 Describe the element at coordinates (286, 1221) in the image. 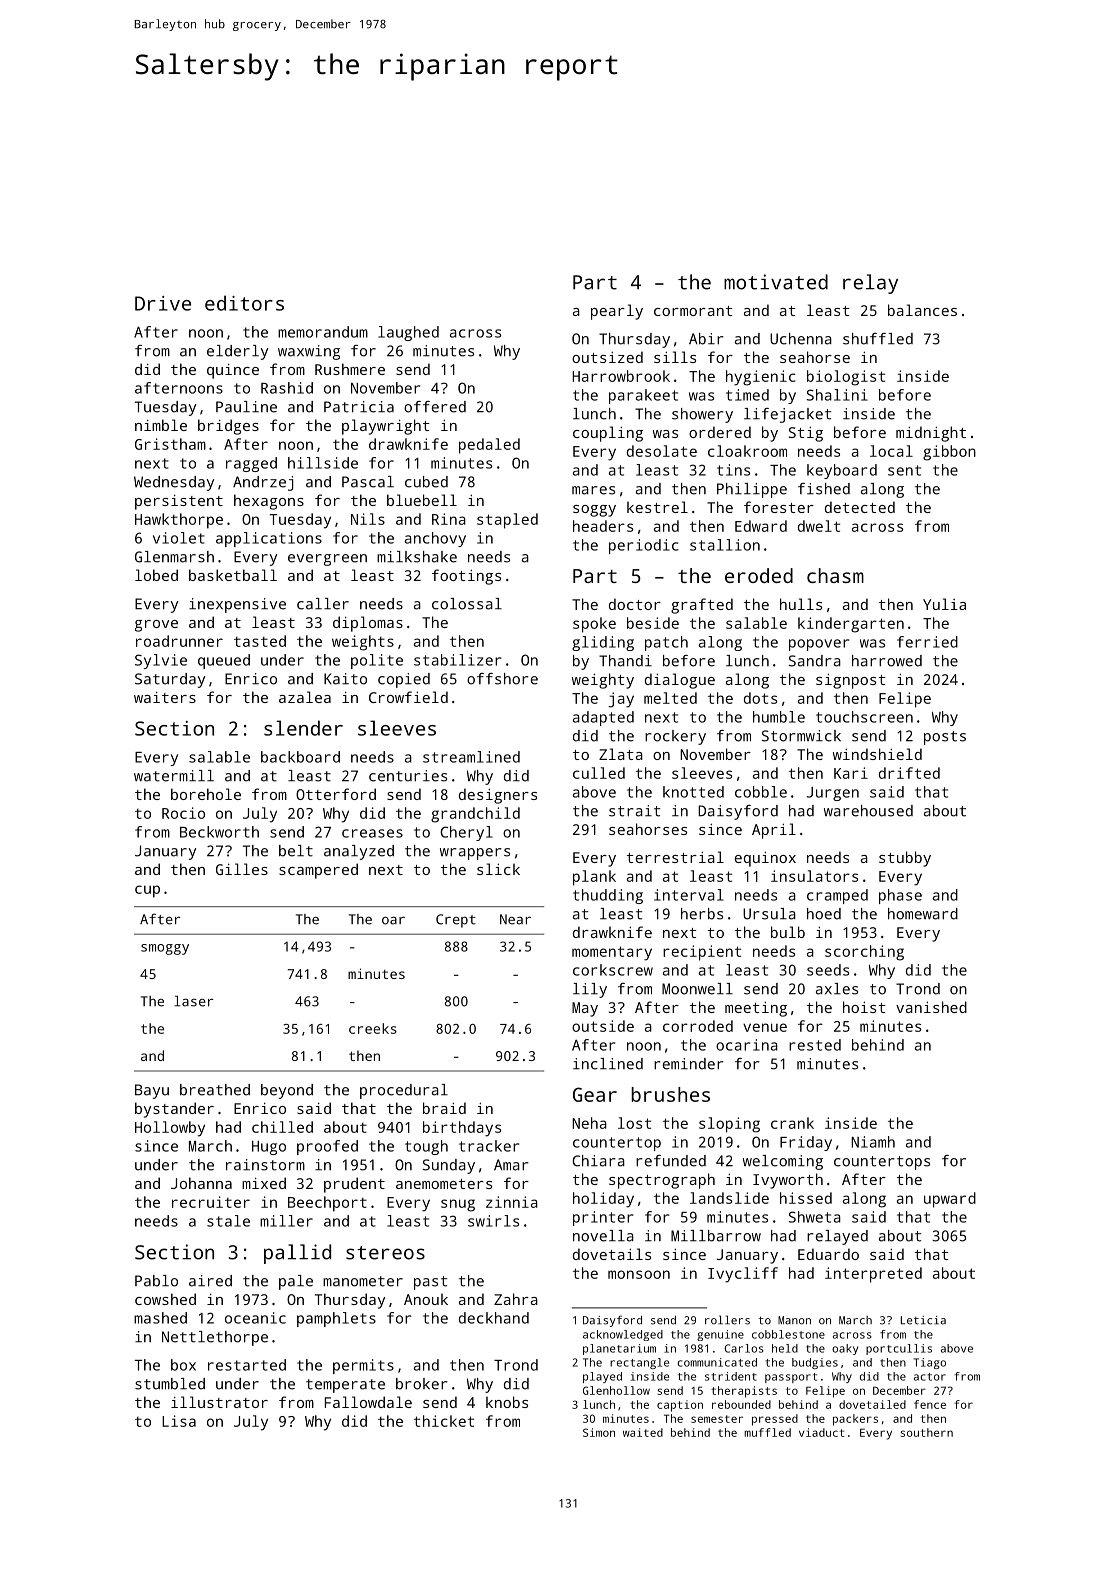

I see `miller` at that location.
